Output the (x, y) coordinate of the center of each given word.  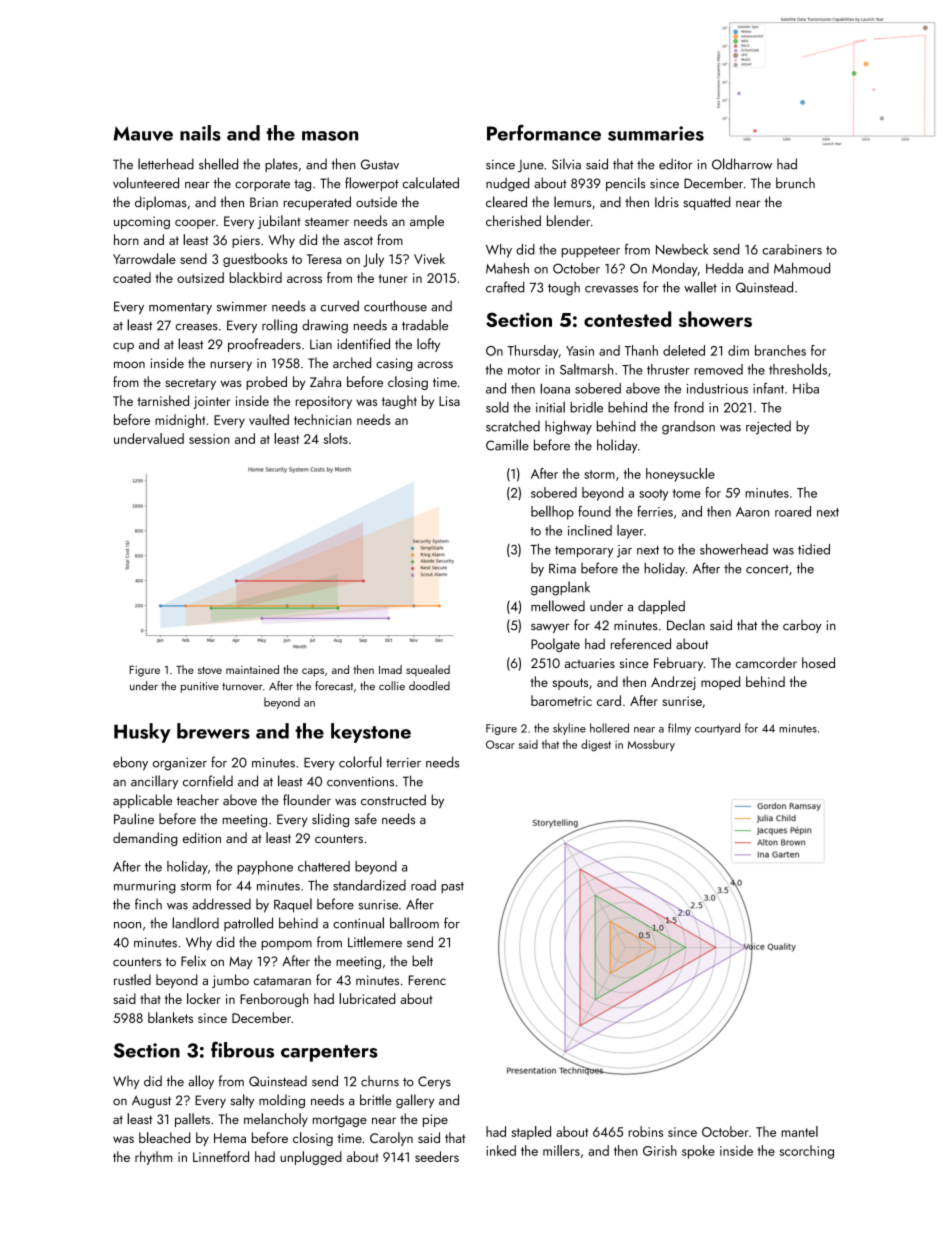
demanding (145, 839)
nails (200, 133)
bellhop (552, 513)
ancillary (154, 782)
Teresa (324, 259)
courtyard (717, 729)
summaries (656, 133)
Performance (544, 133)
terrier (403, 763)
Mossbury (651, 745)
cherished (513, 220)
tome (687, 493)
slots (336, 438)
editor (676, 164)
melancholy (276, 1120)
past (452, 888)
